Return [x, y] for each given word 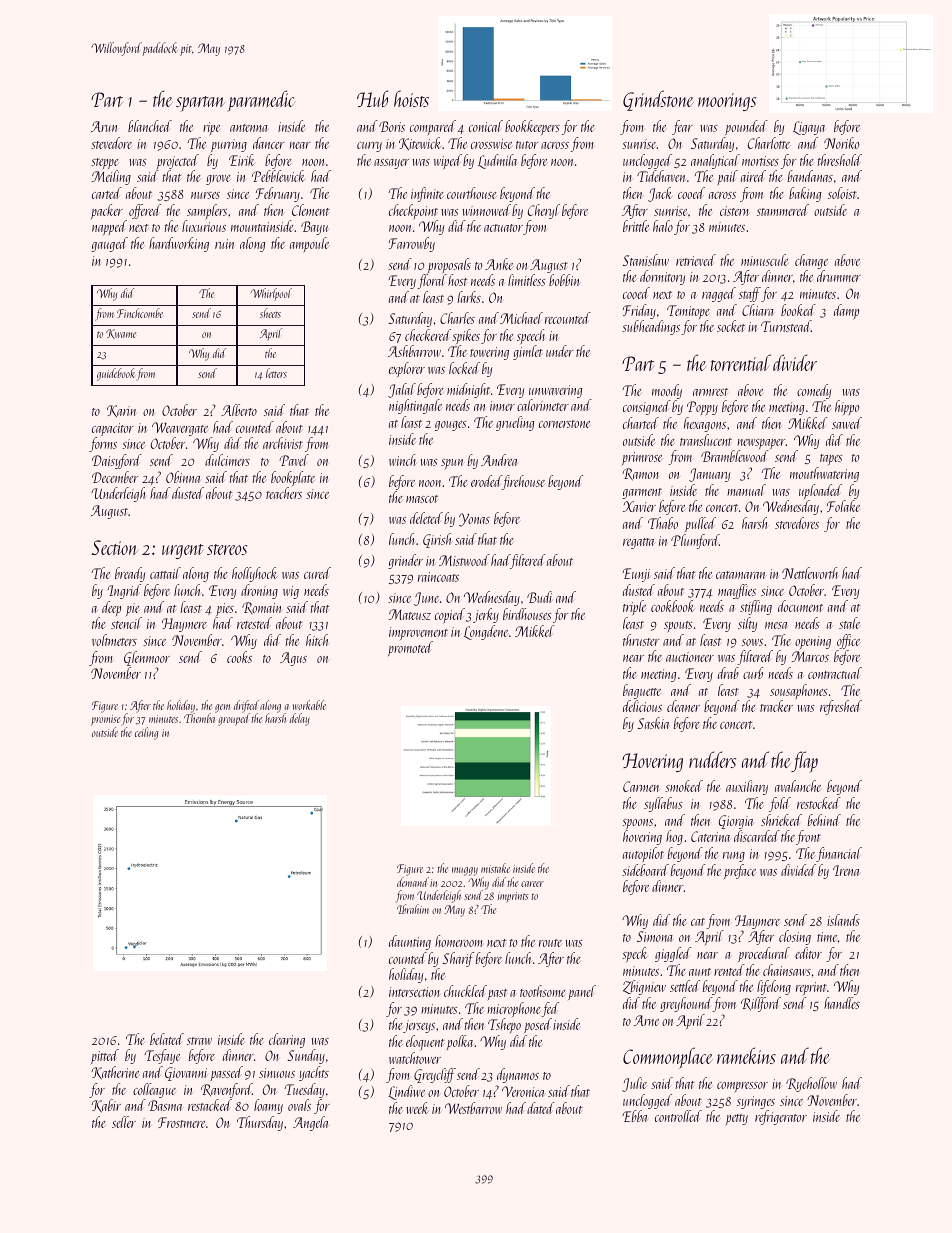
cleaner [683, 706]
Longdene [486, 632]
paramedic [261, 101]
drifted [246, 707]
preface [740, 871]
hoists [411, 98]
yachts [314, 1073]
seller [124, 1122]
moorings [727, 102]
